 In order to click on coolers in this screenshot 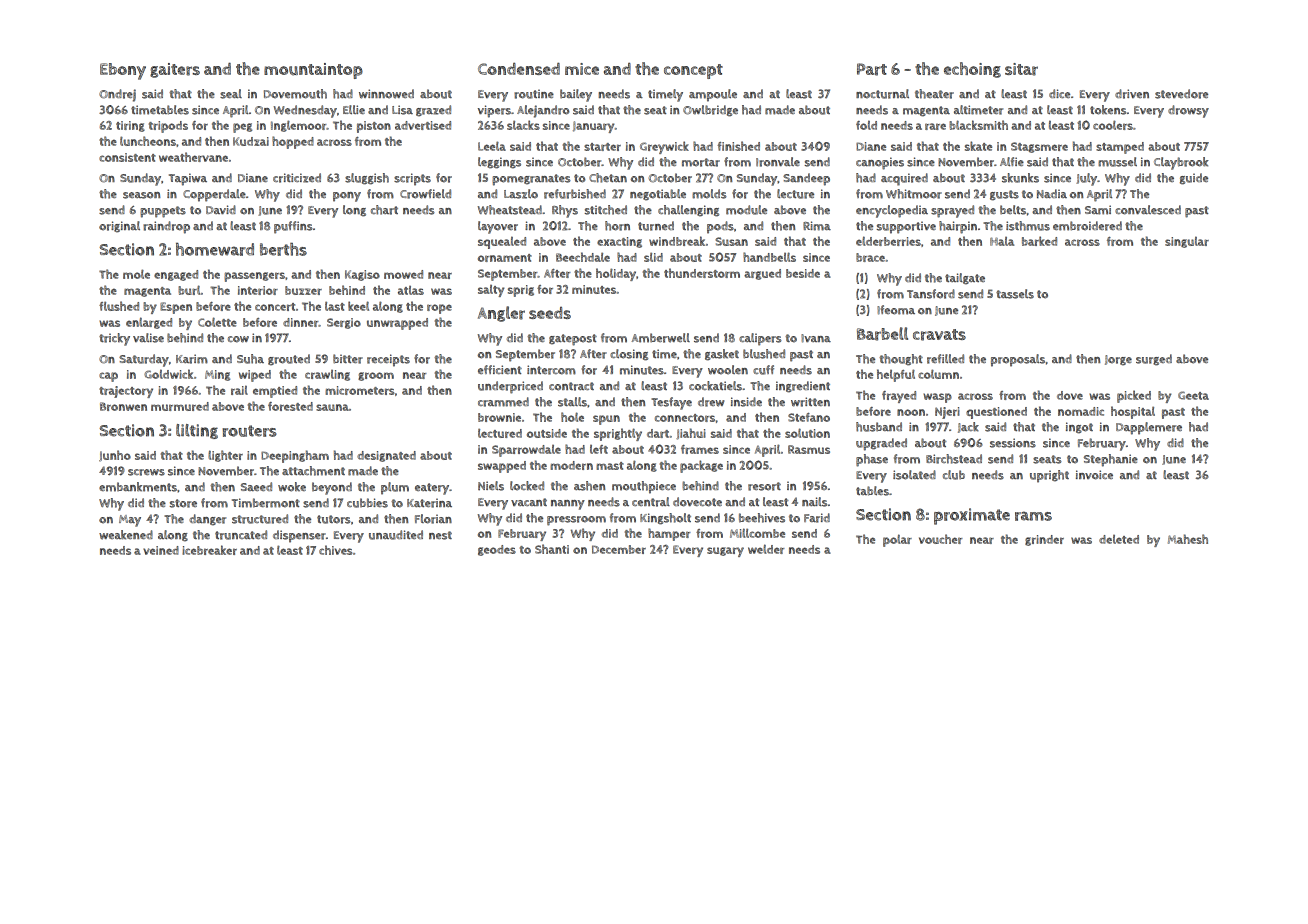, I will do `click(1113, 125)`.
